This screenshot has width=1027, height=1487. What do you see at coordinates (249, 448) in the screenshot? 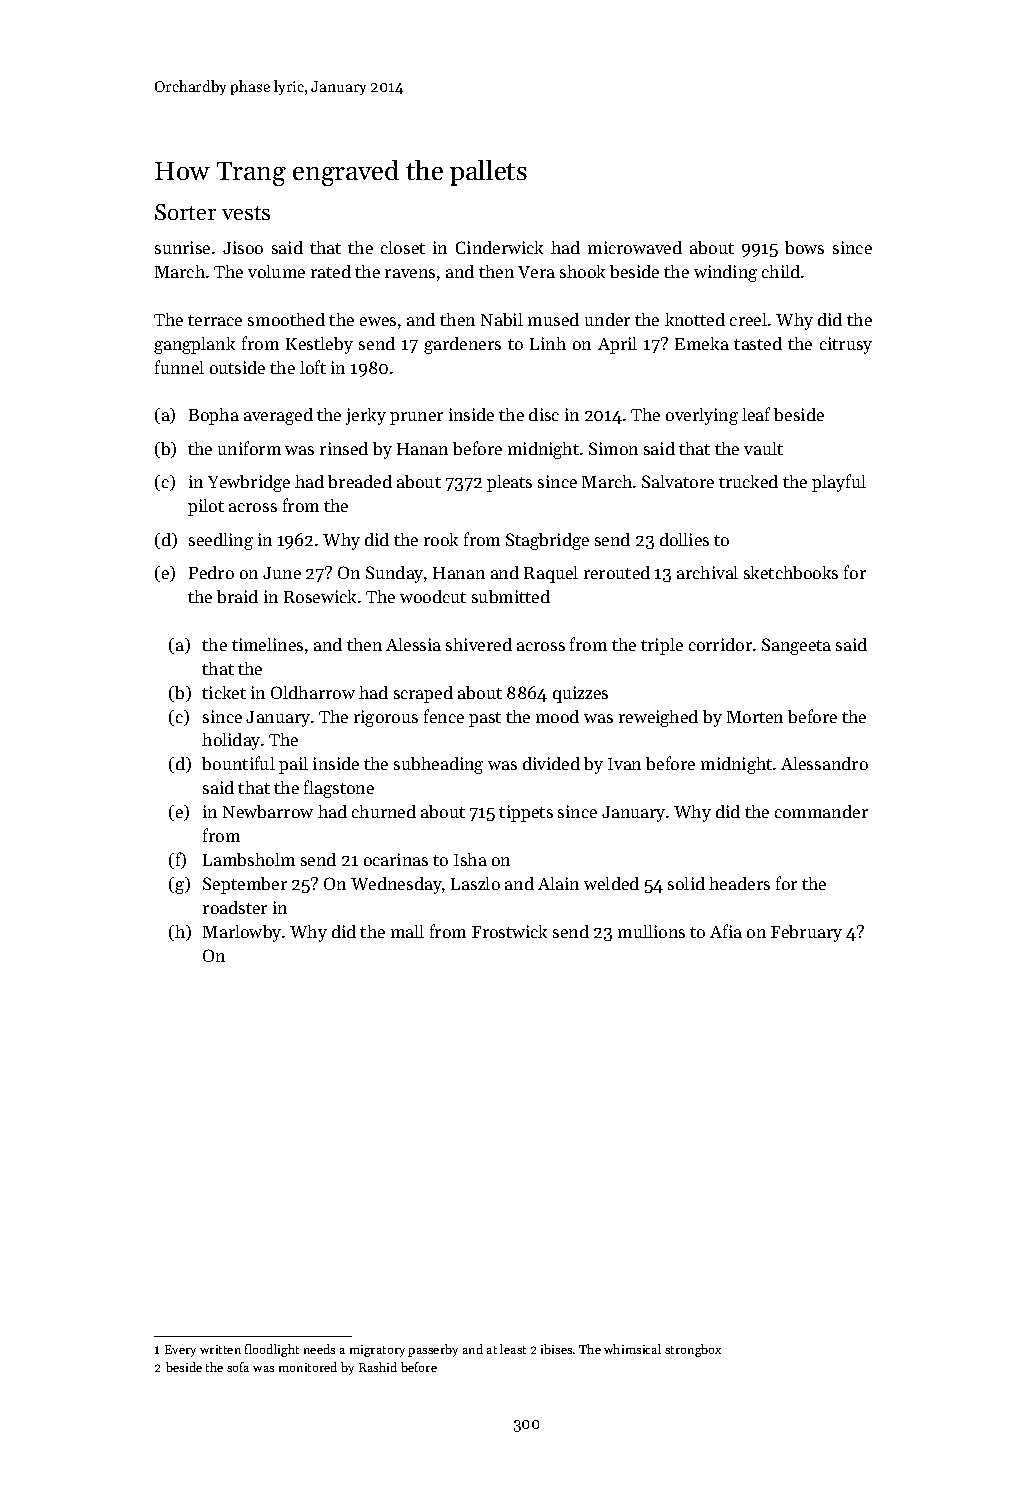
I see `uniform` at bounding box center [249, 448].
